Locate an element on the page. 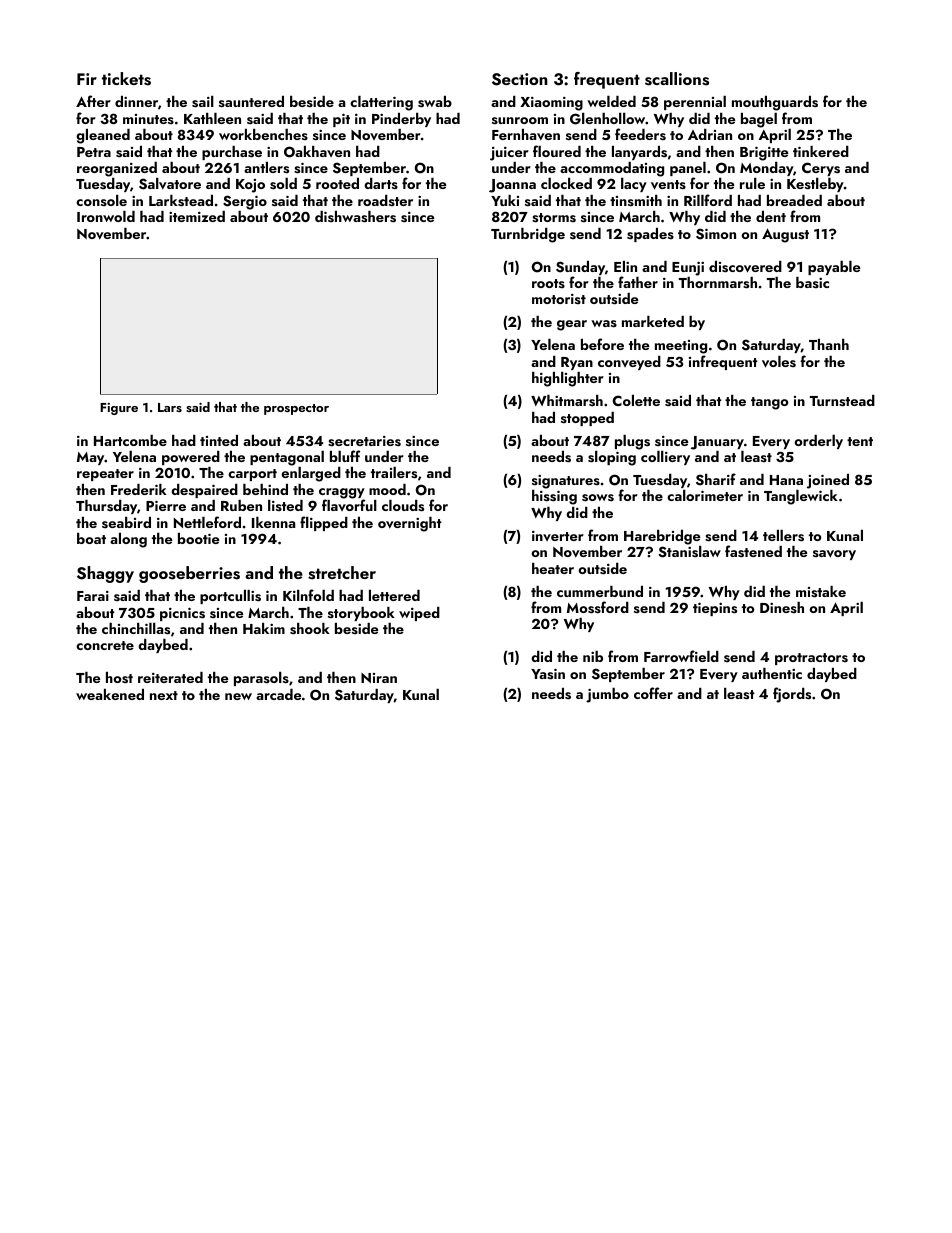 The height and width of the page is (1233, 952). Thornmarsh is located at coordinates (718, 283).
